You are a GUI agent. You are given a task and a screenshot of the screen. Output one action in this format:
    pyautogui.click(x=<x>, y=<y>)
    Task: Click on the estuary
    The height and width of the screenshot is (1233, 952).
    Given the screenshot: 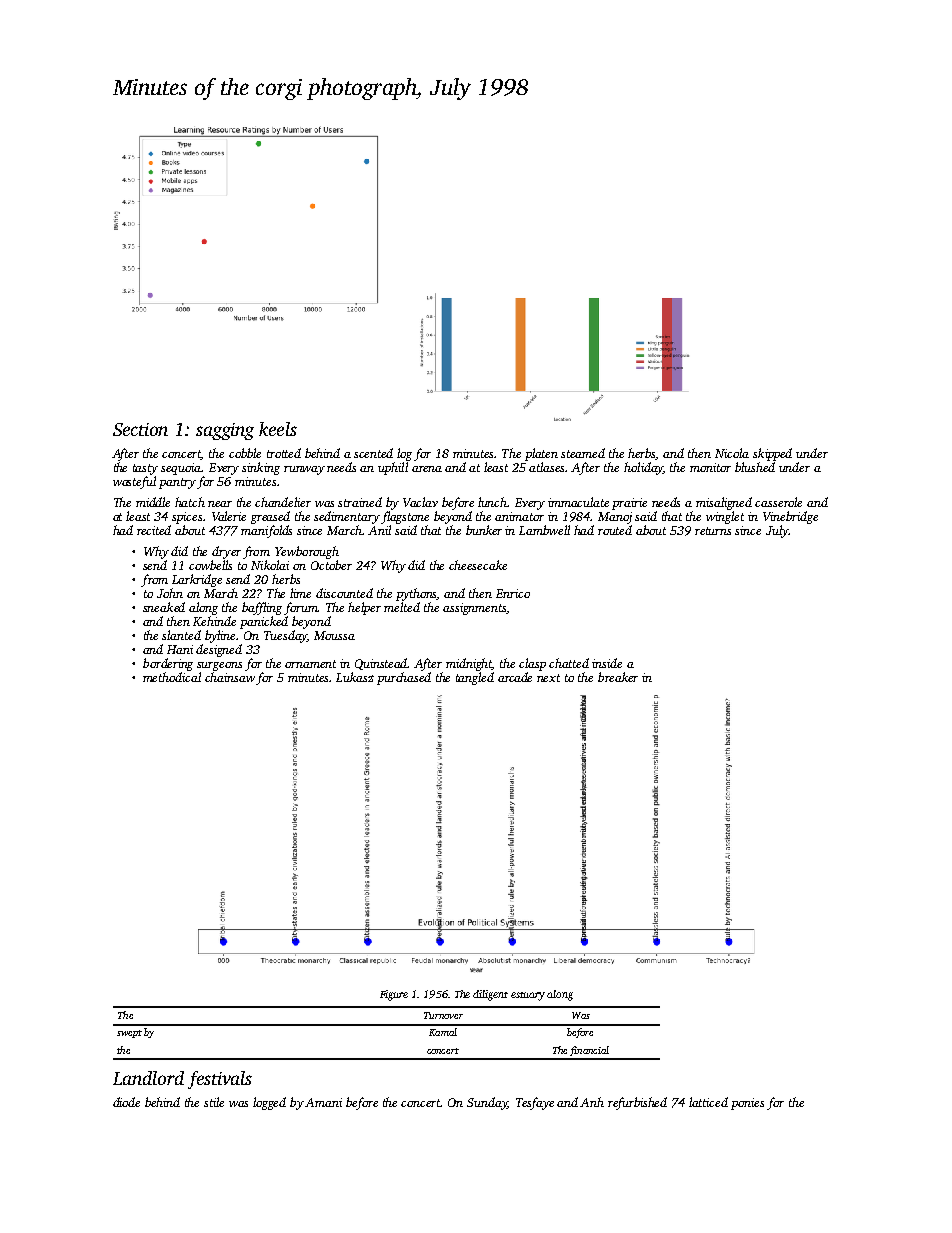 What is the action you would take?
    pyautogui.click(x=528, y=996)
